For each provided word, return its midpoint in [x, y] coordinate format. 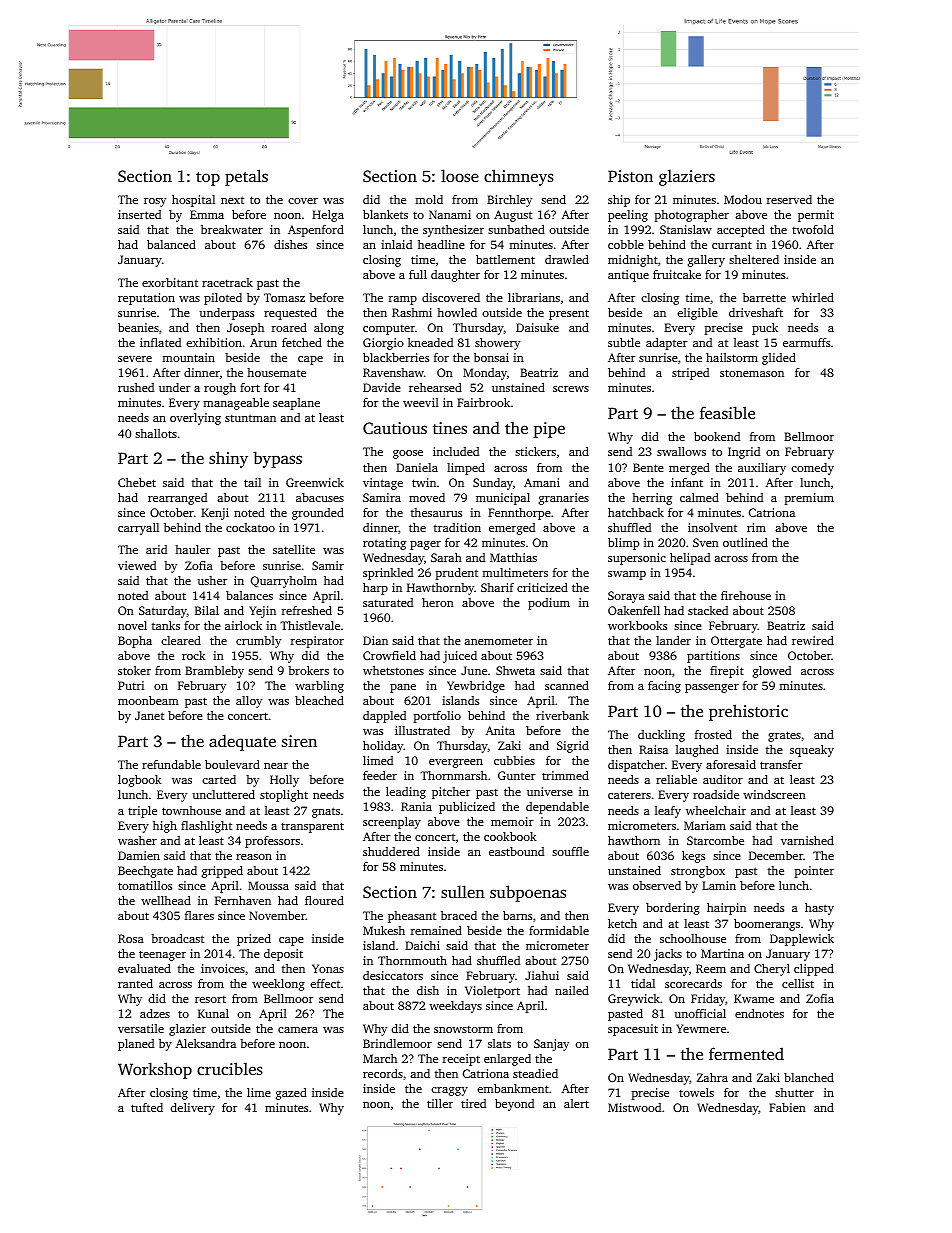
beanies [138, 327]
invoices [223, 968]
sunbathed [516, 229]
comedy [812, 469]
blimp [623, 544]
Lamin [719, 885]
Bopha [135, 642]
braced [459, 915]
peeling [628, 216]
